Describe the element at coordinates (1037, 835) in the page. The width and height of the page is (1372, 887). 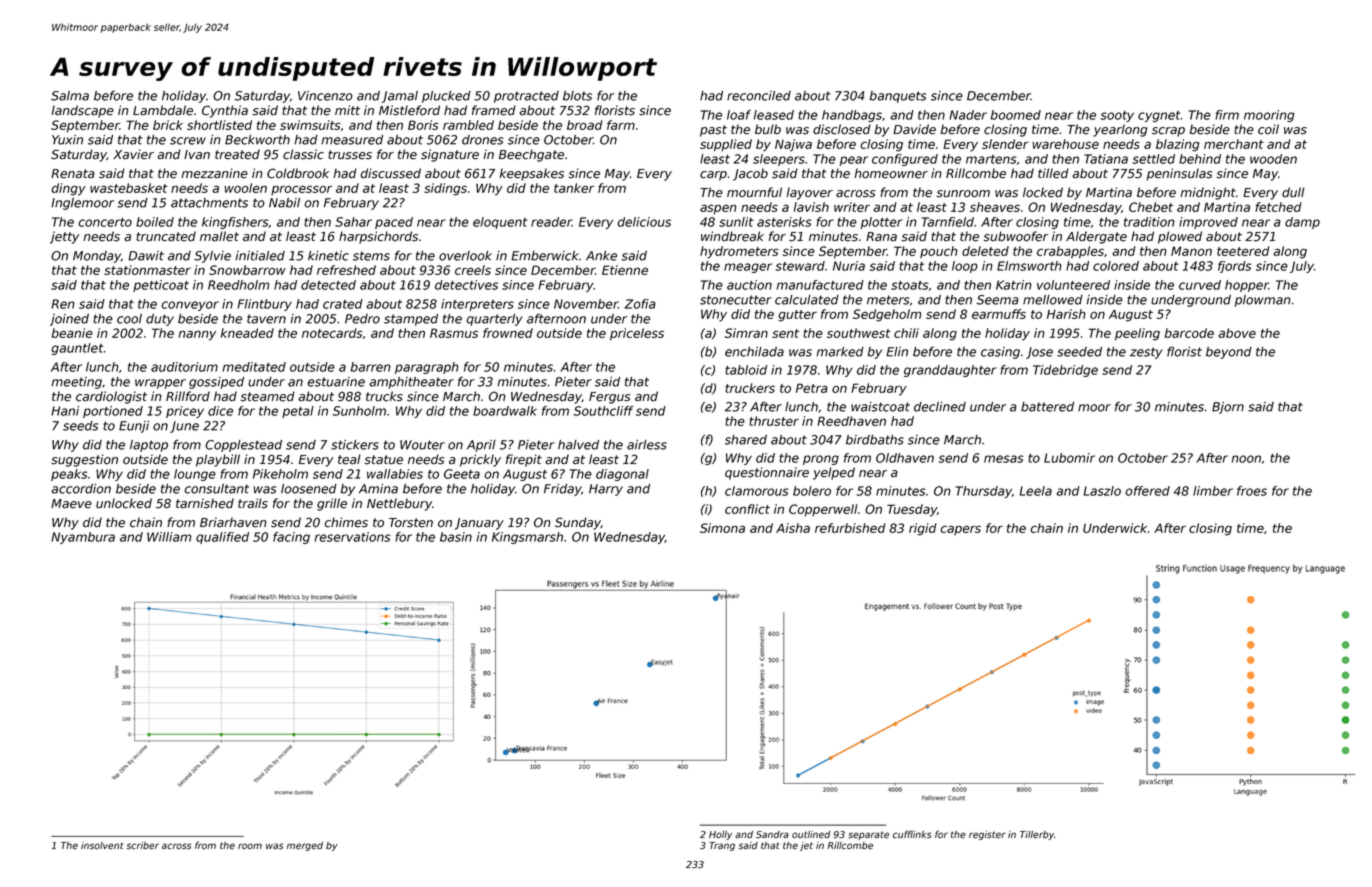
I see `Tillerby` at that location.
